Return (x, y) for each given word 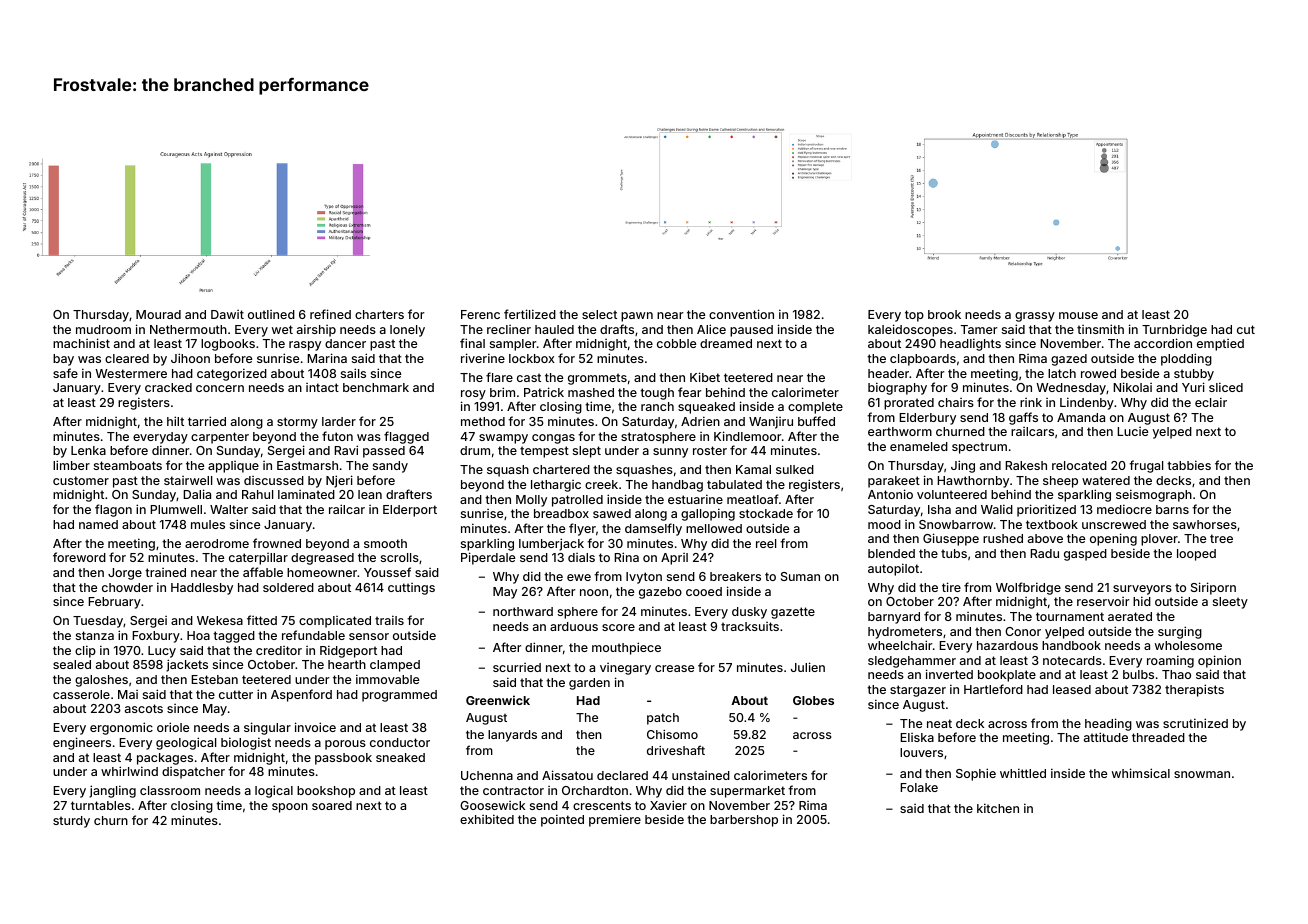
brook (944, 314)
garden (589, 684)
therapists (1194, 690)
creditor (279, 650)
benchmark (376, 387)
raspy (305, 346)
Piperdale (488, 558)
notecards (1072, 660)
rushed (1003, 538)
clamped (395, 666)
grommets (597, 379)
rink (1031, 402)
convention (741, 314)
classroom (170, 790)
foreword (79, 557)
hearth (347, 664)
